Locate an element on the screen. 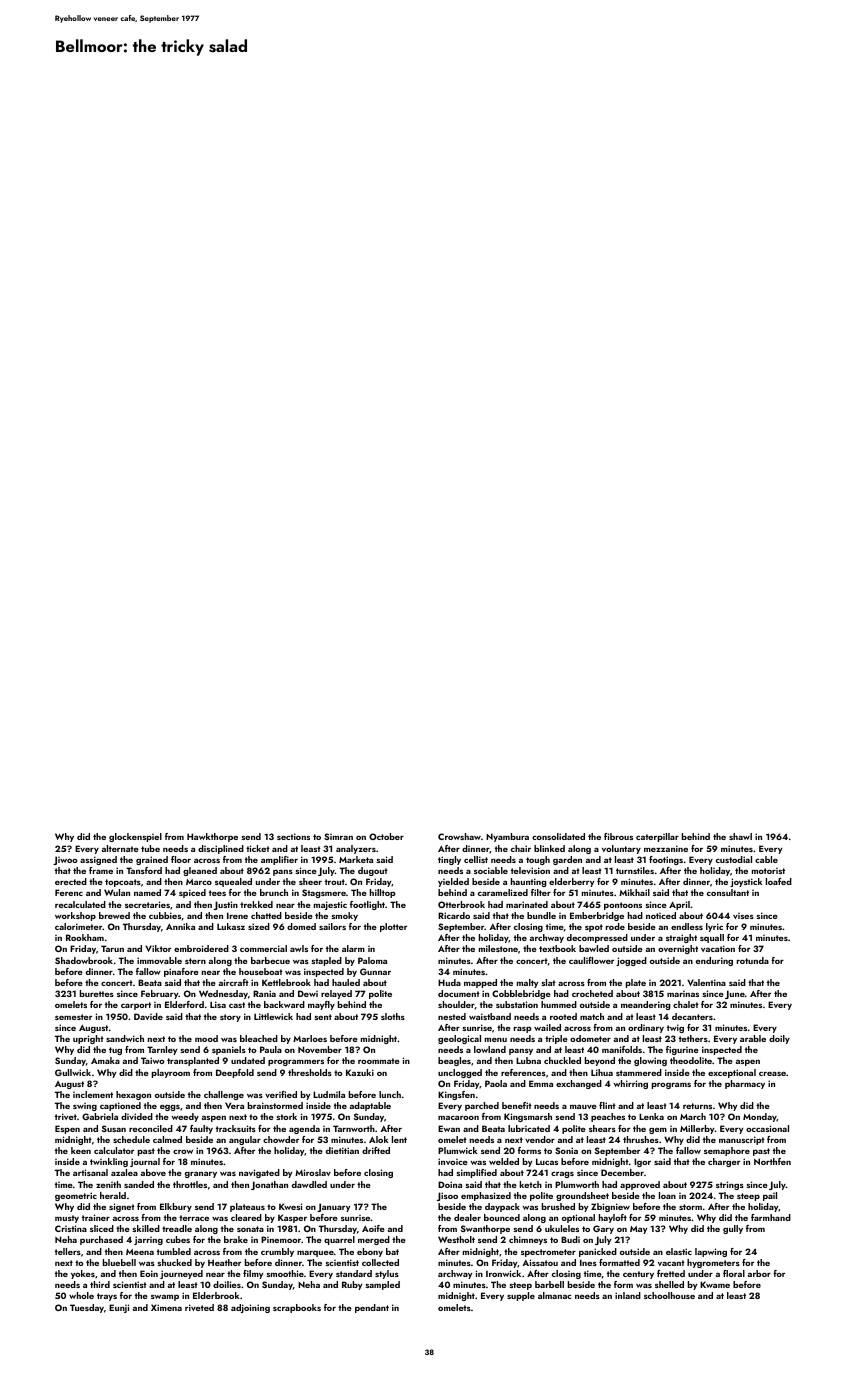  Otterbrook is located at coordinates (461, 904).
